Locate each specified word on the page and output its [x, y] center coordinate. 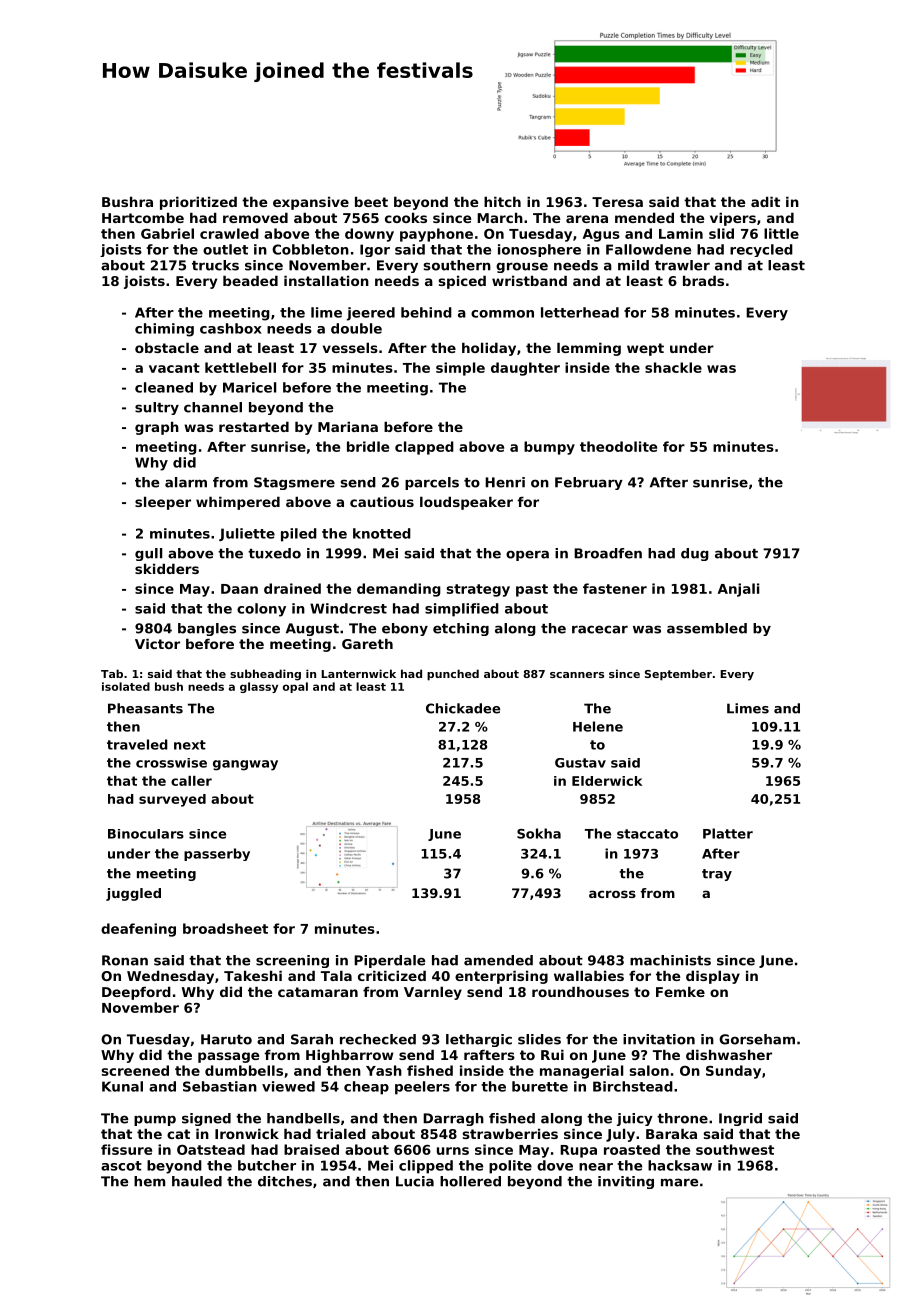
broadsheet [225, 928]
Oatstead [211, 1149]
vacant [174, 368]
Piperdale [389, 961]
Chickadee [463, 708]
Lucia [415, 1181]
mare [679, 1182]
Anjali [738, 590]
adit [765, 201]
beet [371, 201]
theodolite [618, 446]
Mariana [348, 426]
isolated [126, 686]
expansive [311, 203]
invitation [659, 1039]
